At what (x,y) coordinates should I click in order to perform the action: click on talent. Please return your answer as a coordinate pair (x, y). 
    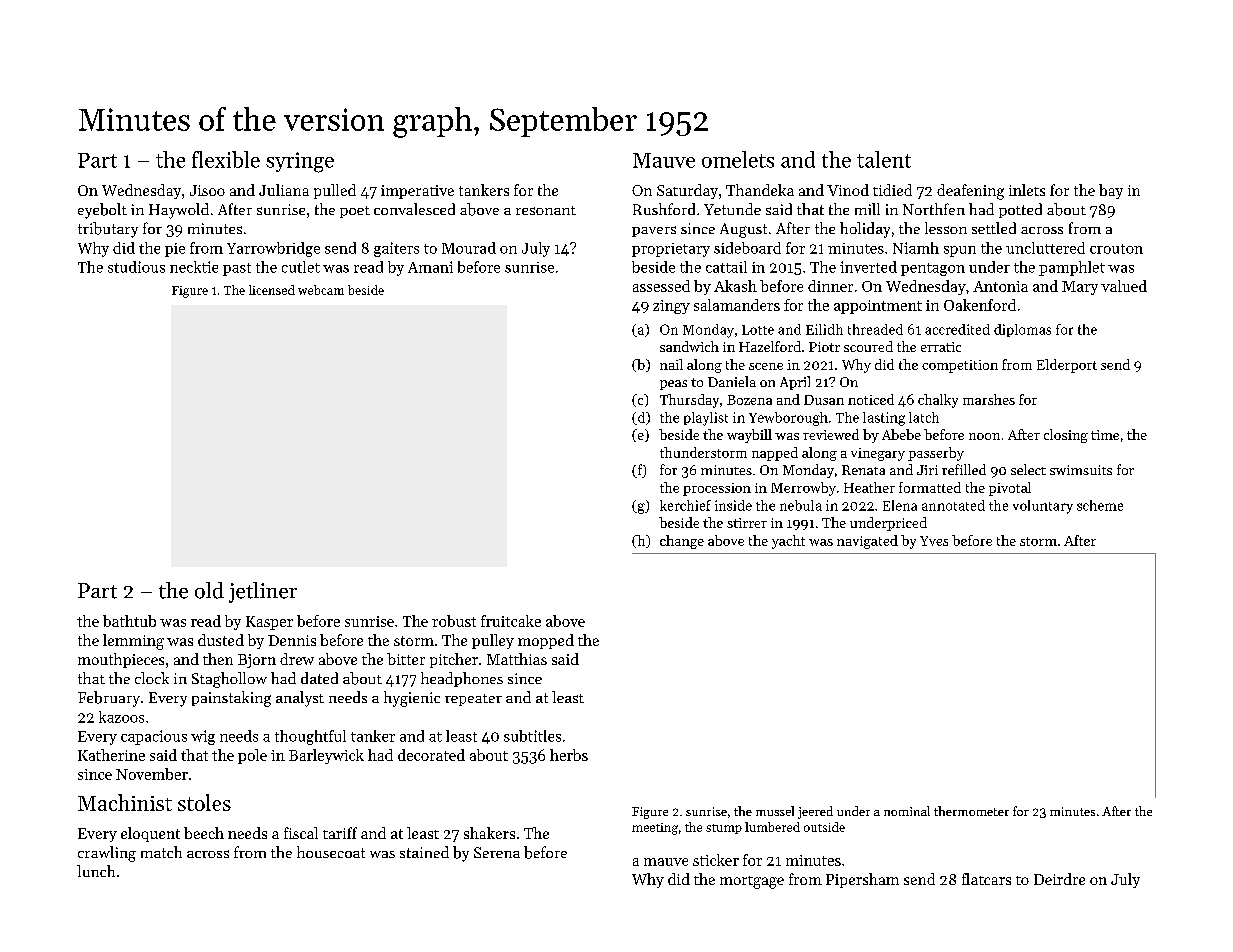
    Looking at the image, I should click on (884, 159).
